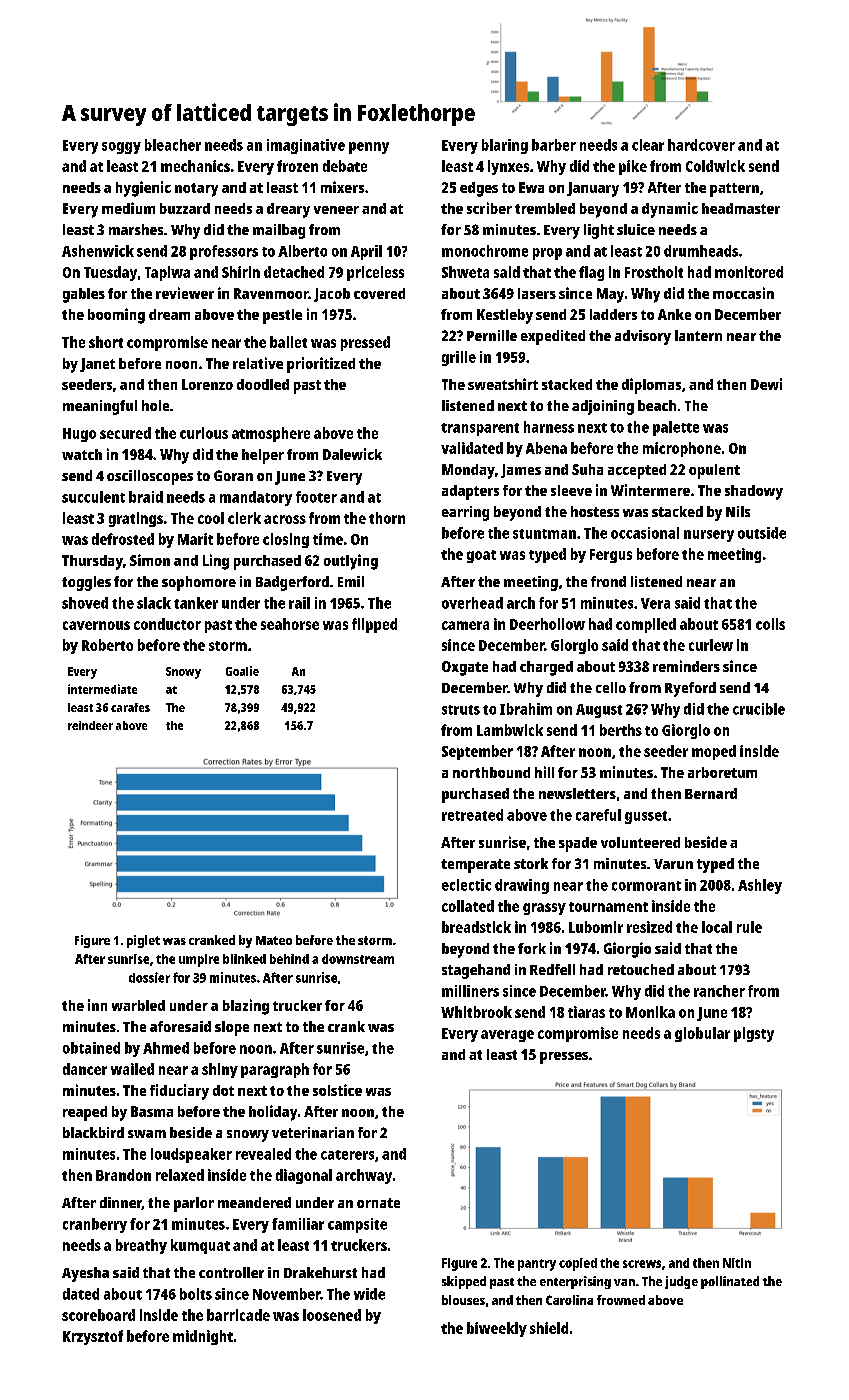  What do you see at coordinates (351, 581) in the page?
I see `Emil` at bounding box center [351, 581].
